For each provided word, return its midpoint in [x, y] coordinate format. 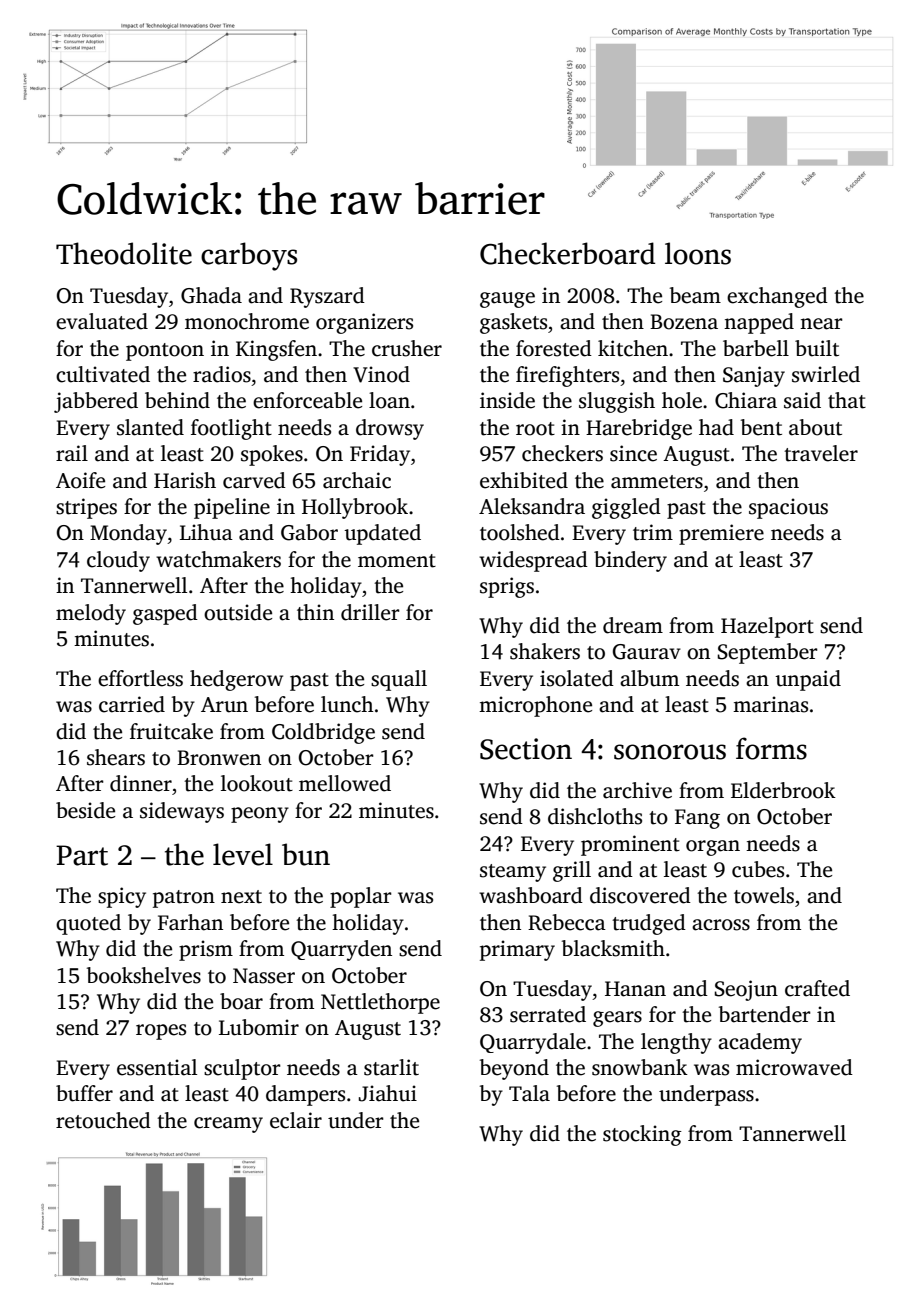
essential [157, 1067]
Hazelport [767, 627]
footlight [231, 429]
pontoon [165, 352]
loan [389, 400]
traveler [821, 453]
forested [554, 348]
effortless [140, 678]
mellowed [345, 783]
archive [637, 790]
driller [370, 612]
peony [260, 815]
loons [698, 253]
